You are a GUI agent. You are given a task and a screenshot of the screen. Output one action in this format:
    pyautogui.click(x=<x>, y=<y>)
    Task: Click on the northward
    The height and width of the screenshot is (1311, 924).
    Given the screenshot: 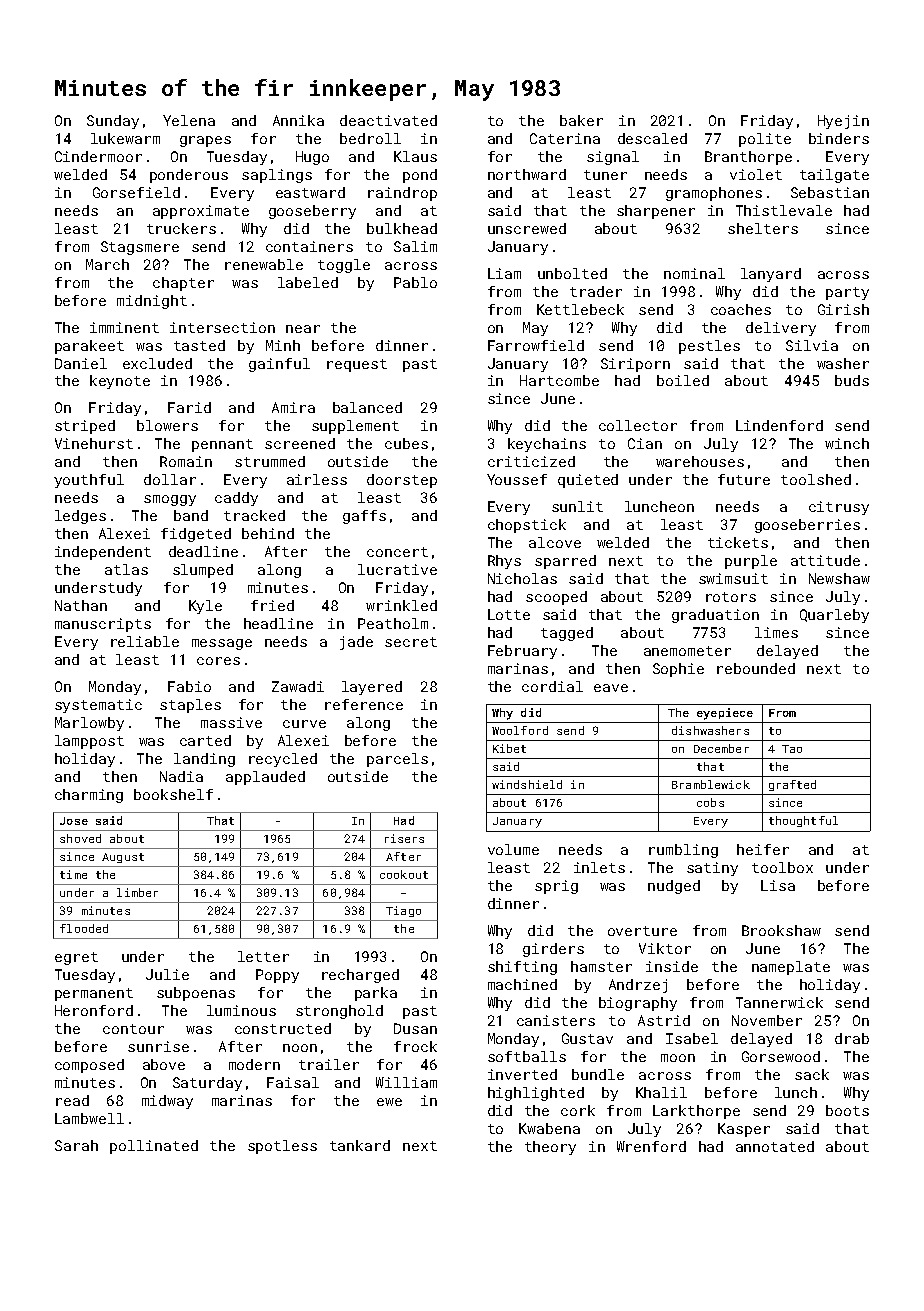 What is the action you would take?
    pyautogui.click(x=527, y=174)
